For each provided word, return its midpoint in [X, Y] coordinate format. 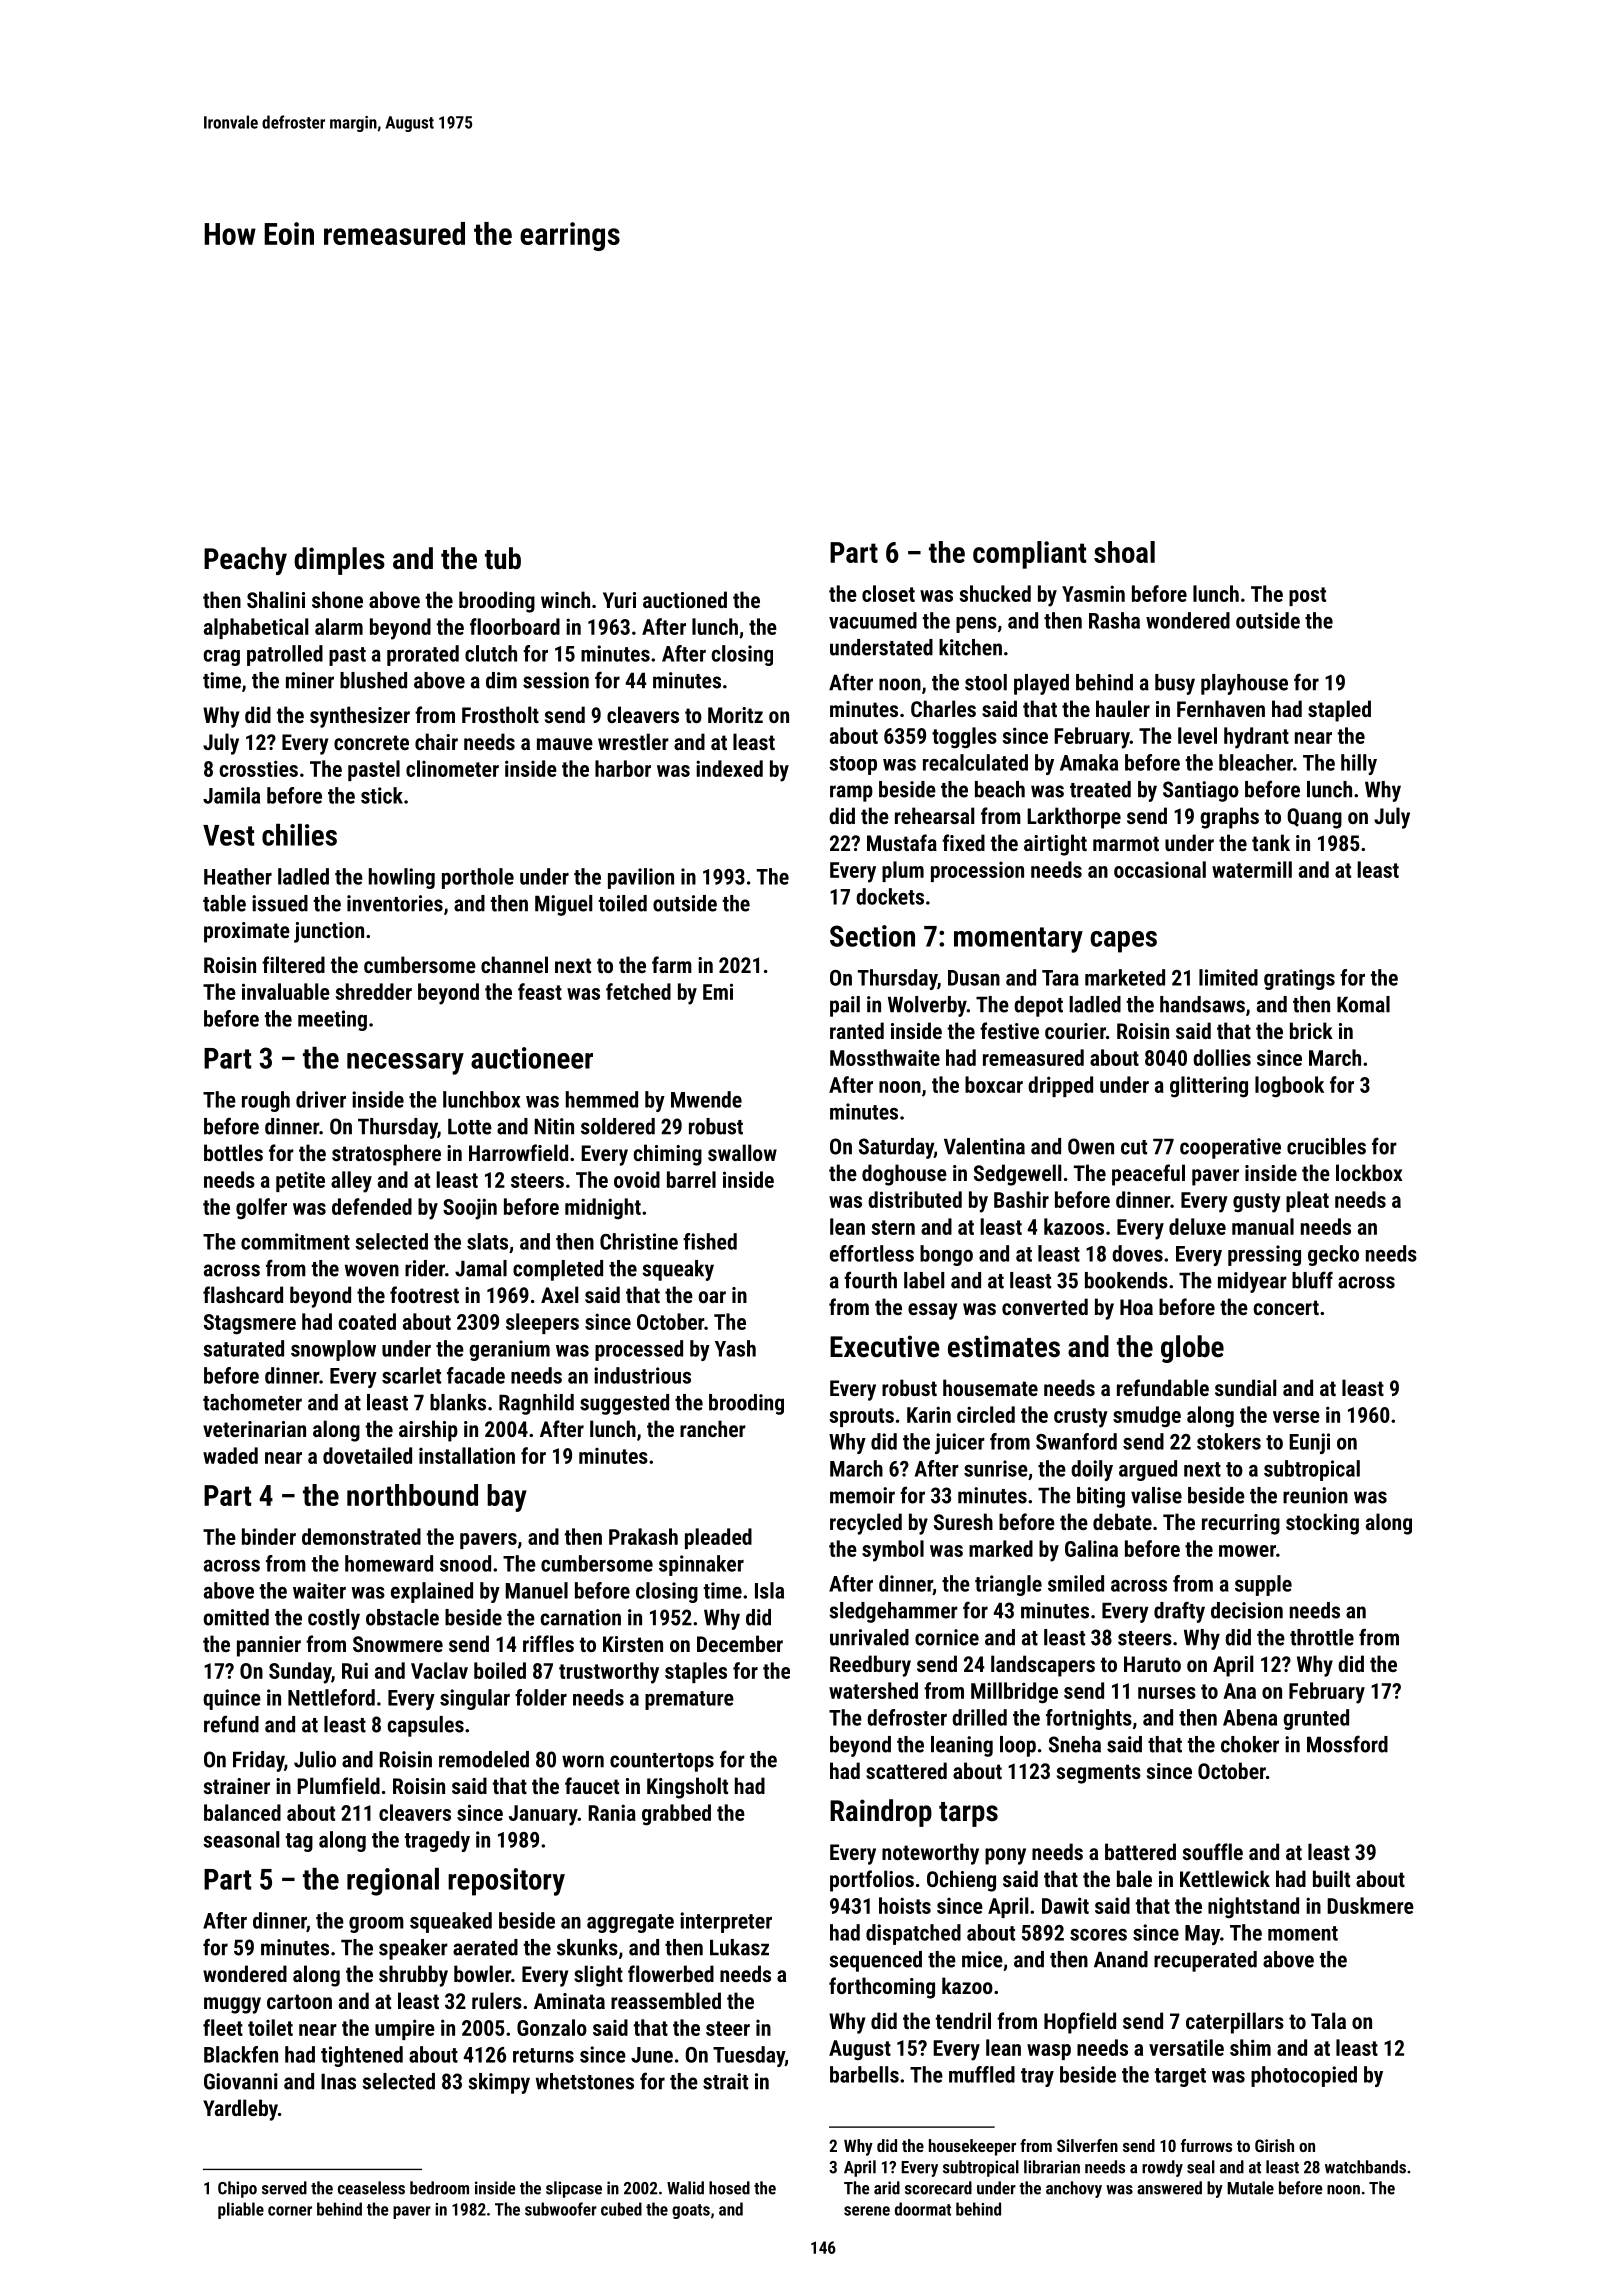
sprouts [861, 1417]
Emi [718, 991]
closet [888, 593]
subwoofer [561, 2209]
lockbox [1369, 1172]
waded [230, 1455]
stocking [1322, 1524]
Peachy [245, 561]
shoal [1124, 552]
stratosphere [386, 1155]
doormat [923, 2209]
